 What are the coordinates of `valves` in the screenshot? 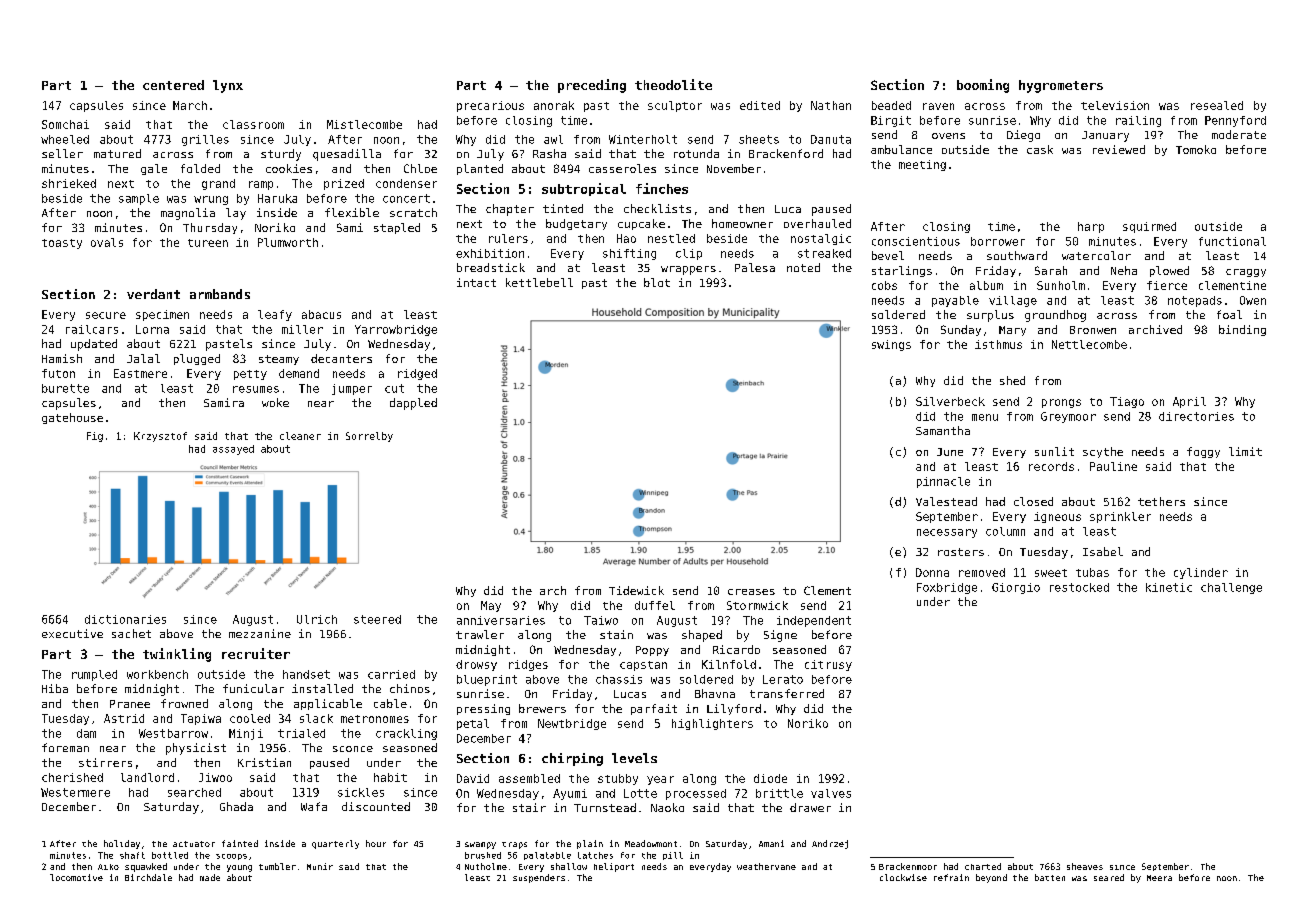 It's located at (831, 793).
